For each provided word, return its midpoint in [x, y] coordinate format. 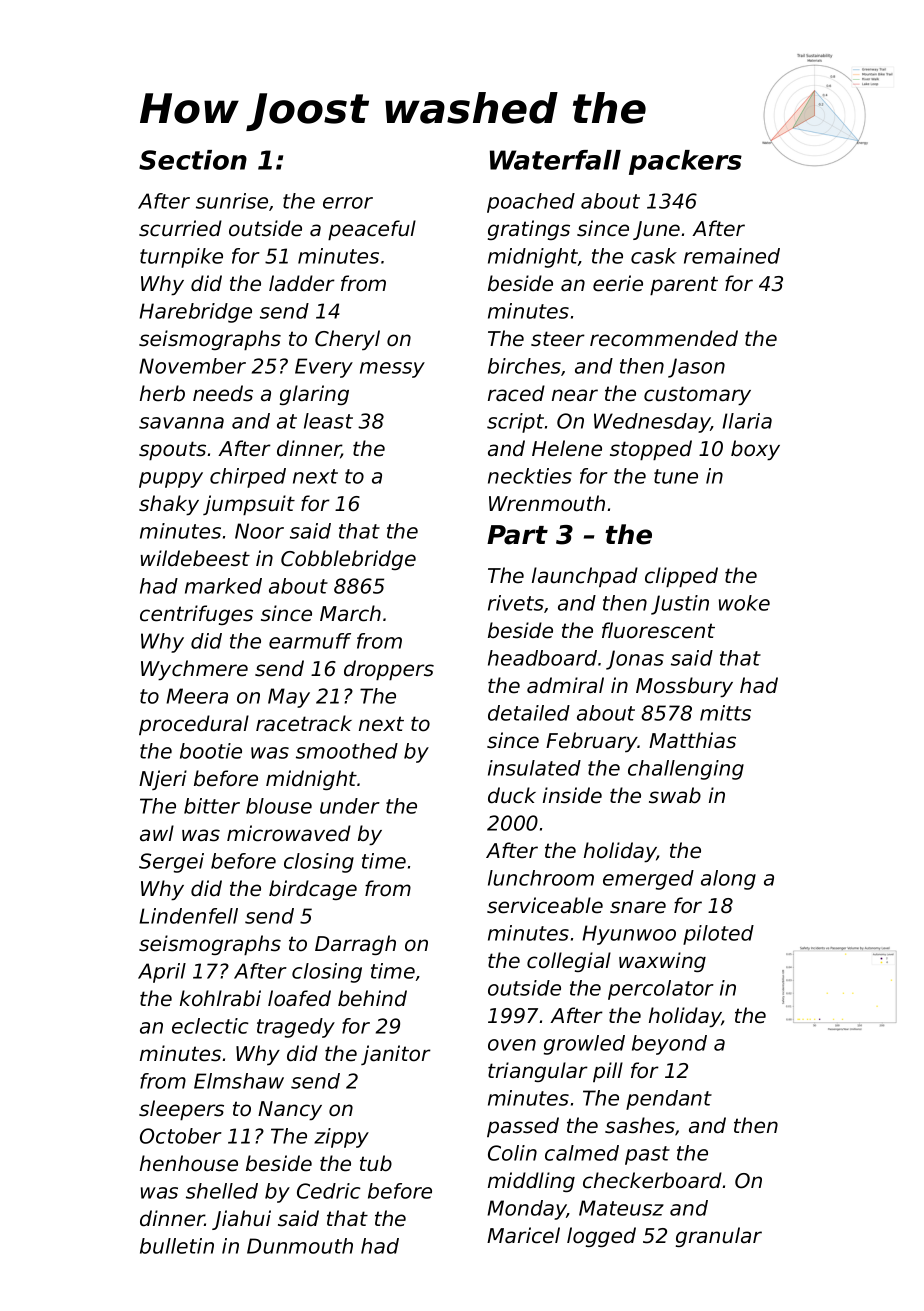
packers [685, 162]
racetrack [304, 723]
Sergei [171, 863]
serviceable [545, 905]
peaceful [372, 230]
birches [524, 366]
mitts [725, 713]
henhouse [189, 1163]
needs [223, 393]
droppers [389, 670]
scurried [180, 228]
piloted [718, 935]
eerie [618, 283]
